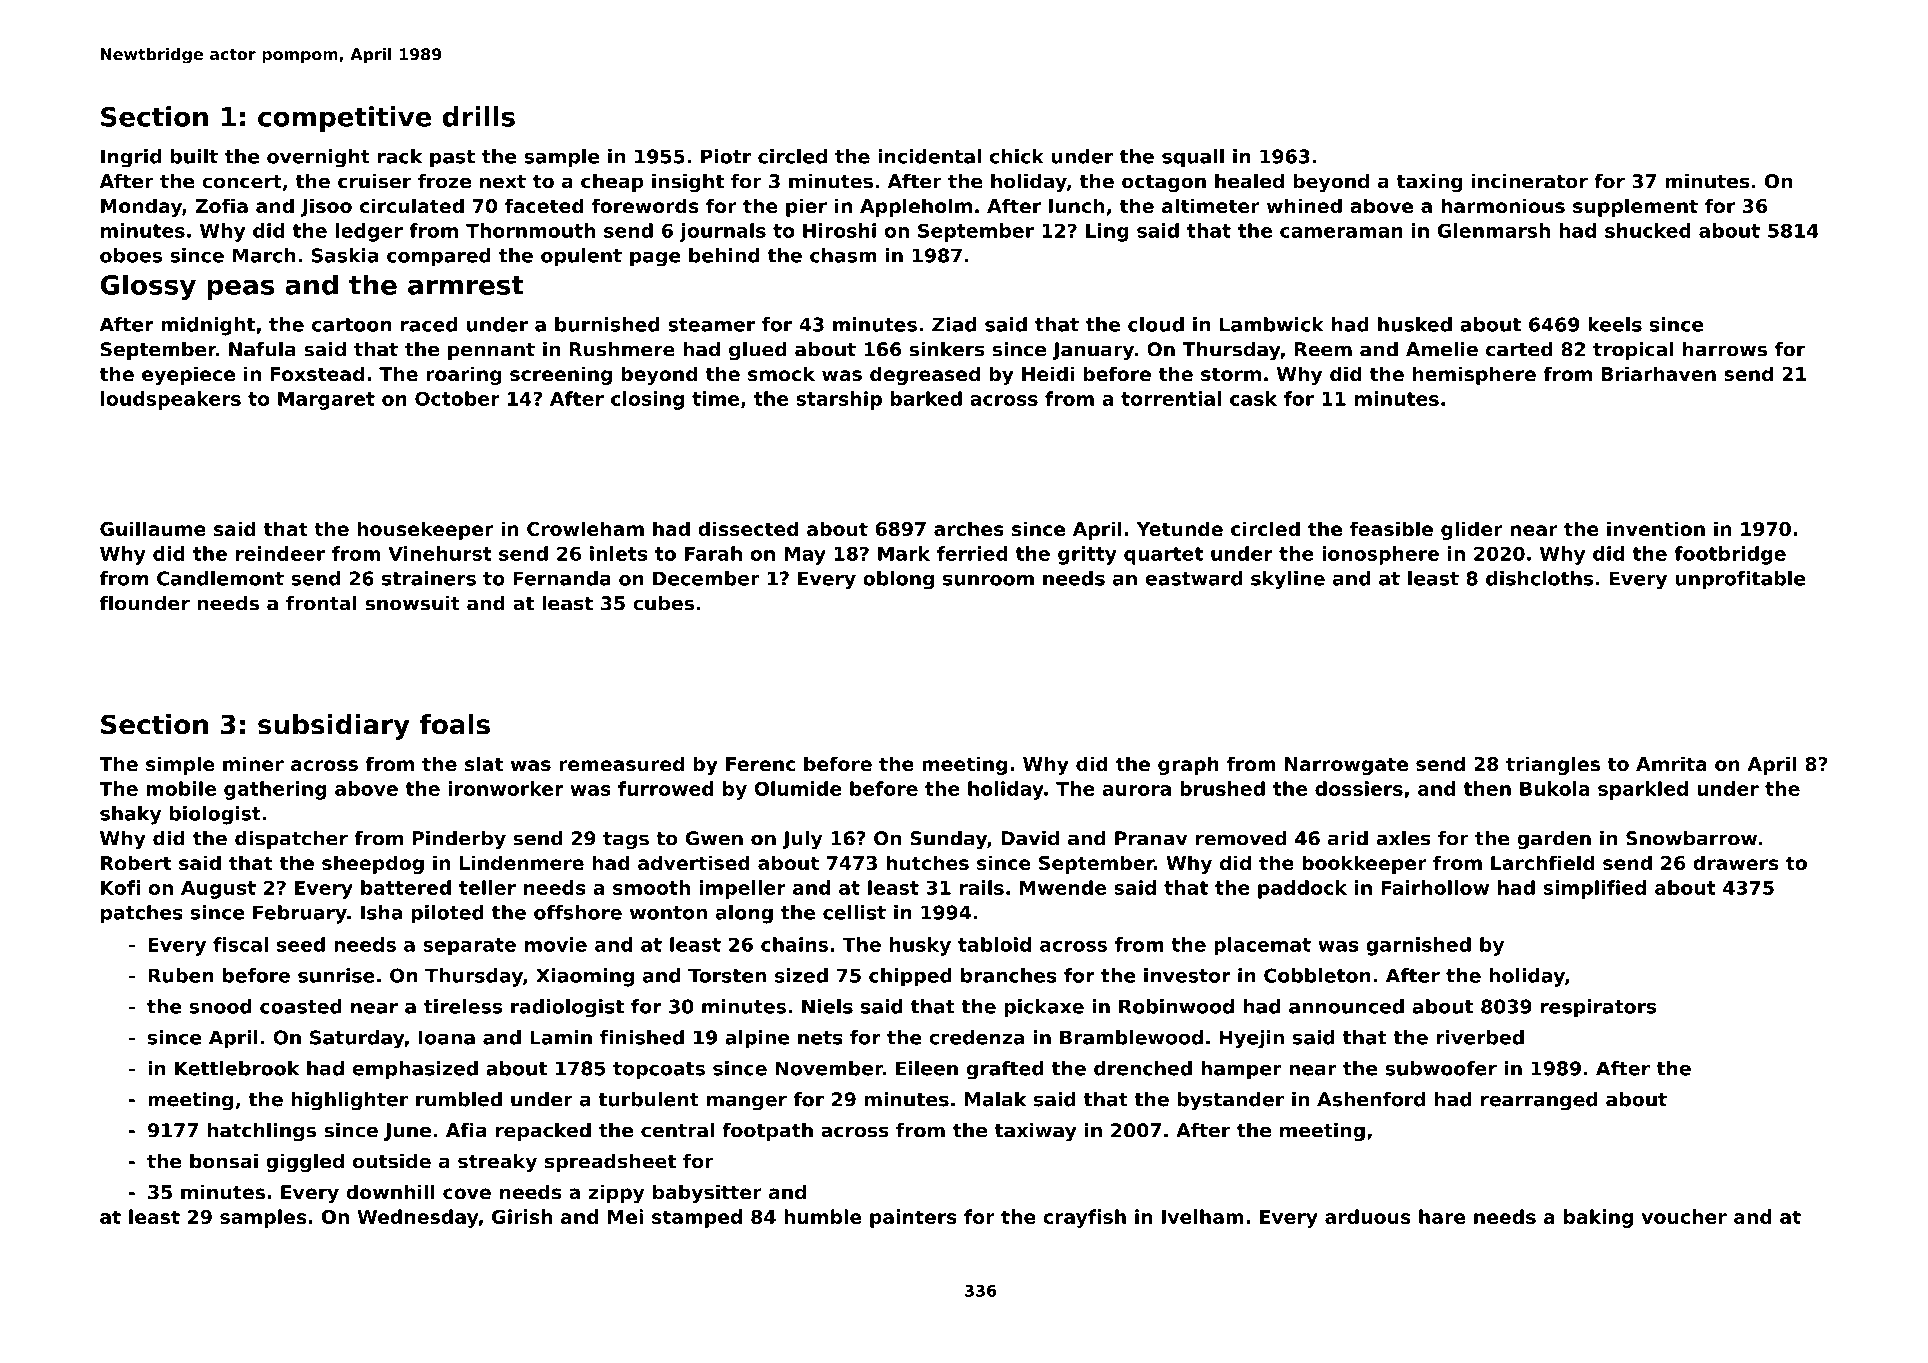 This document has width=1928, height=1363. I want to click on starship, so click(839, 400).
